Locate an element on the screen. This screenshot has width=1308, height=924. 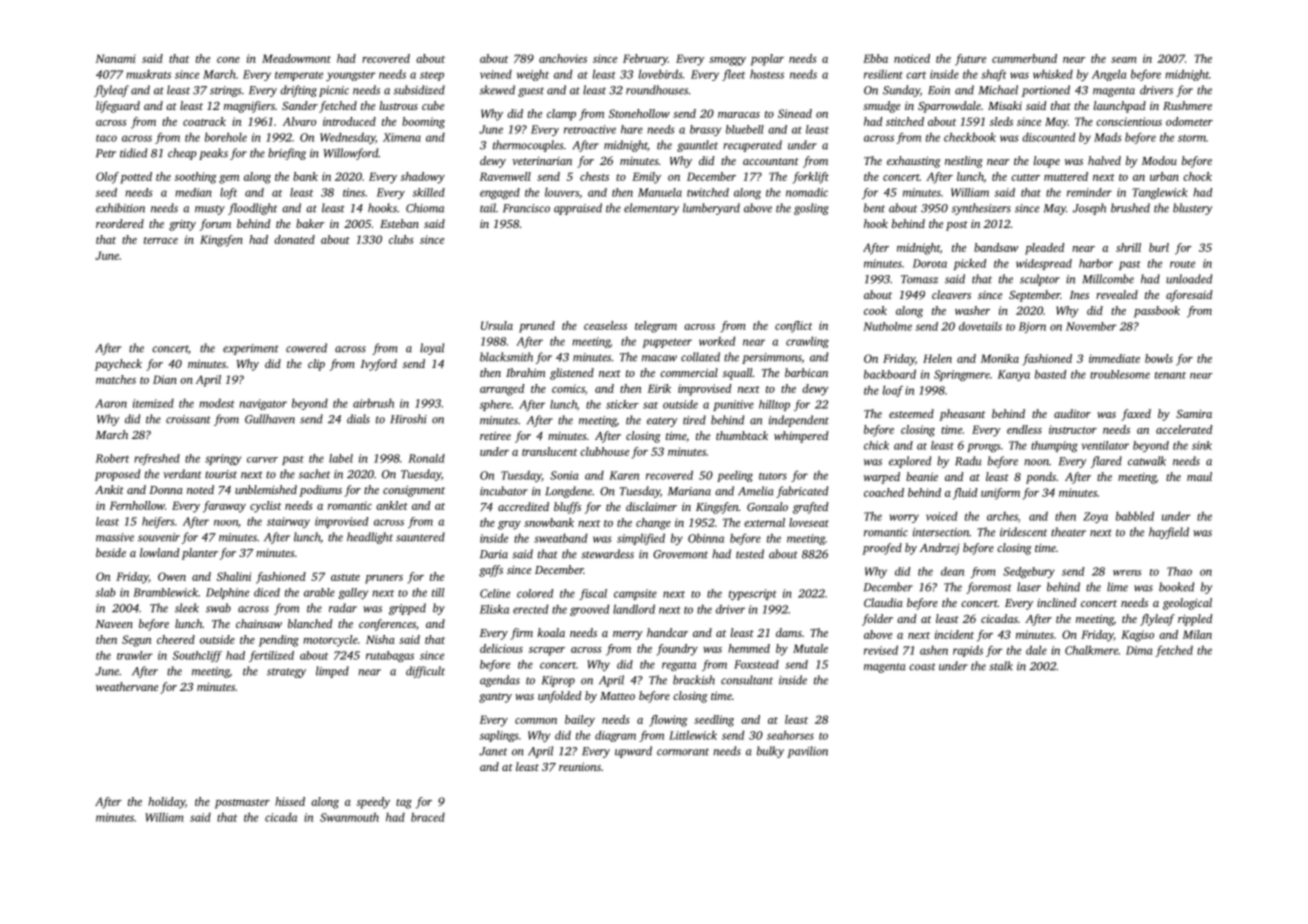
subsidized is located at coordinates (419, 90).
